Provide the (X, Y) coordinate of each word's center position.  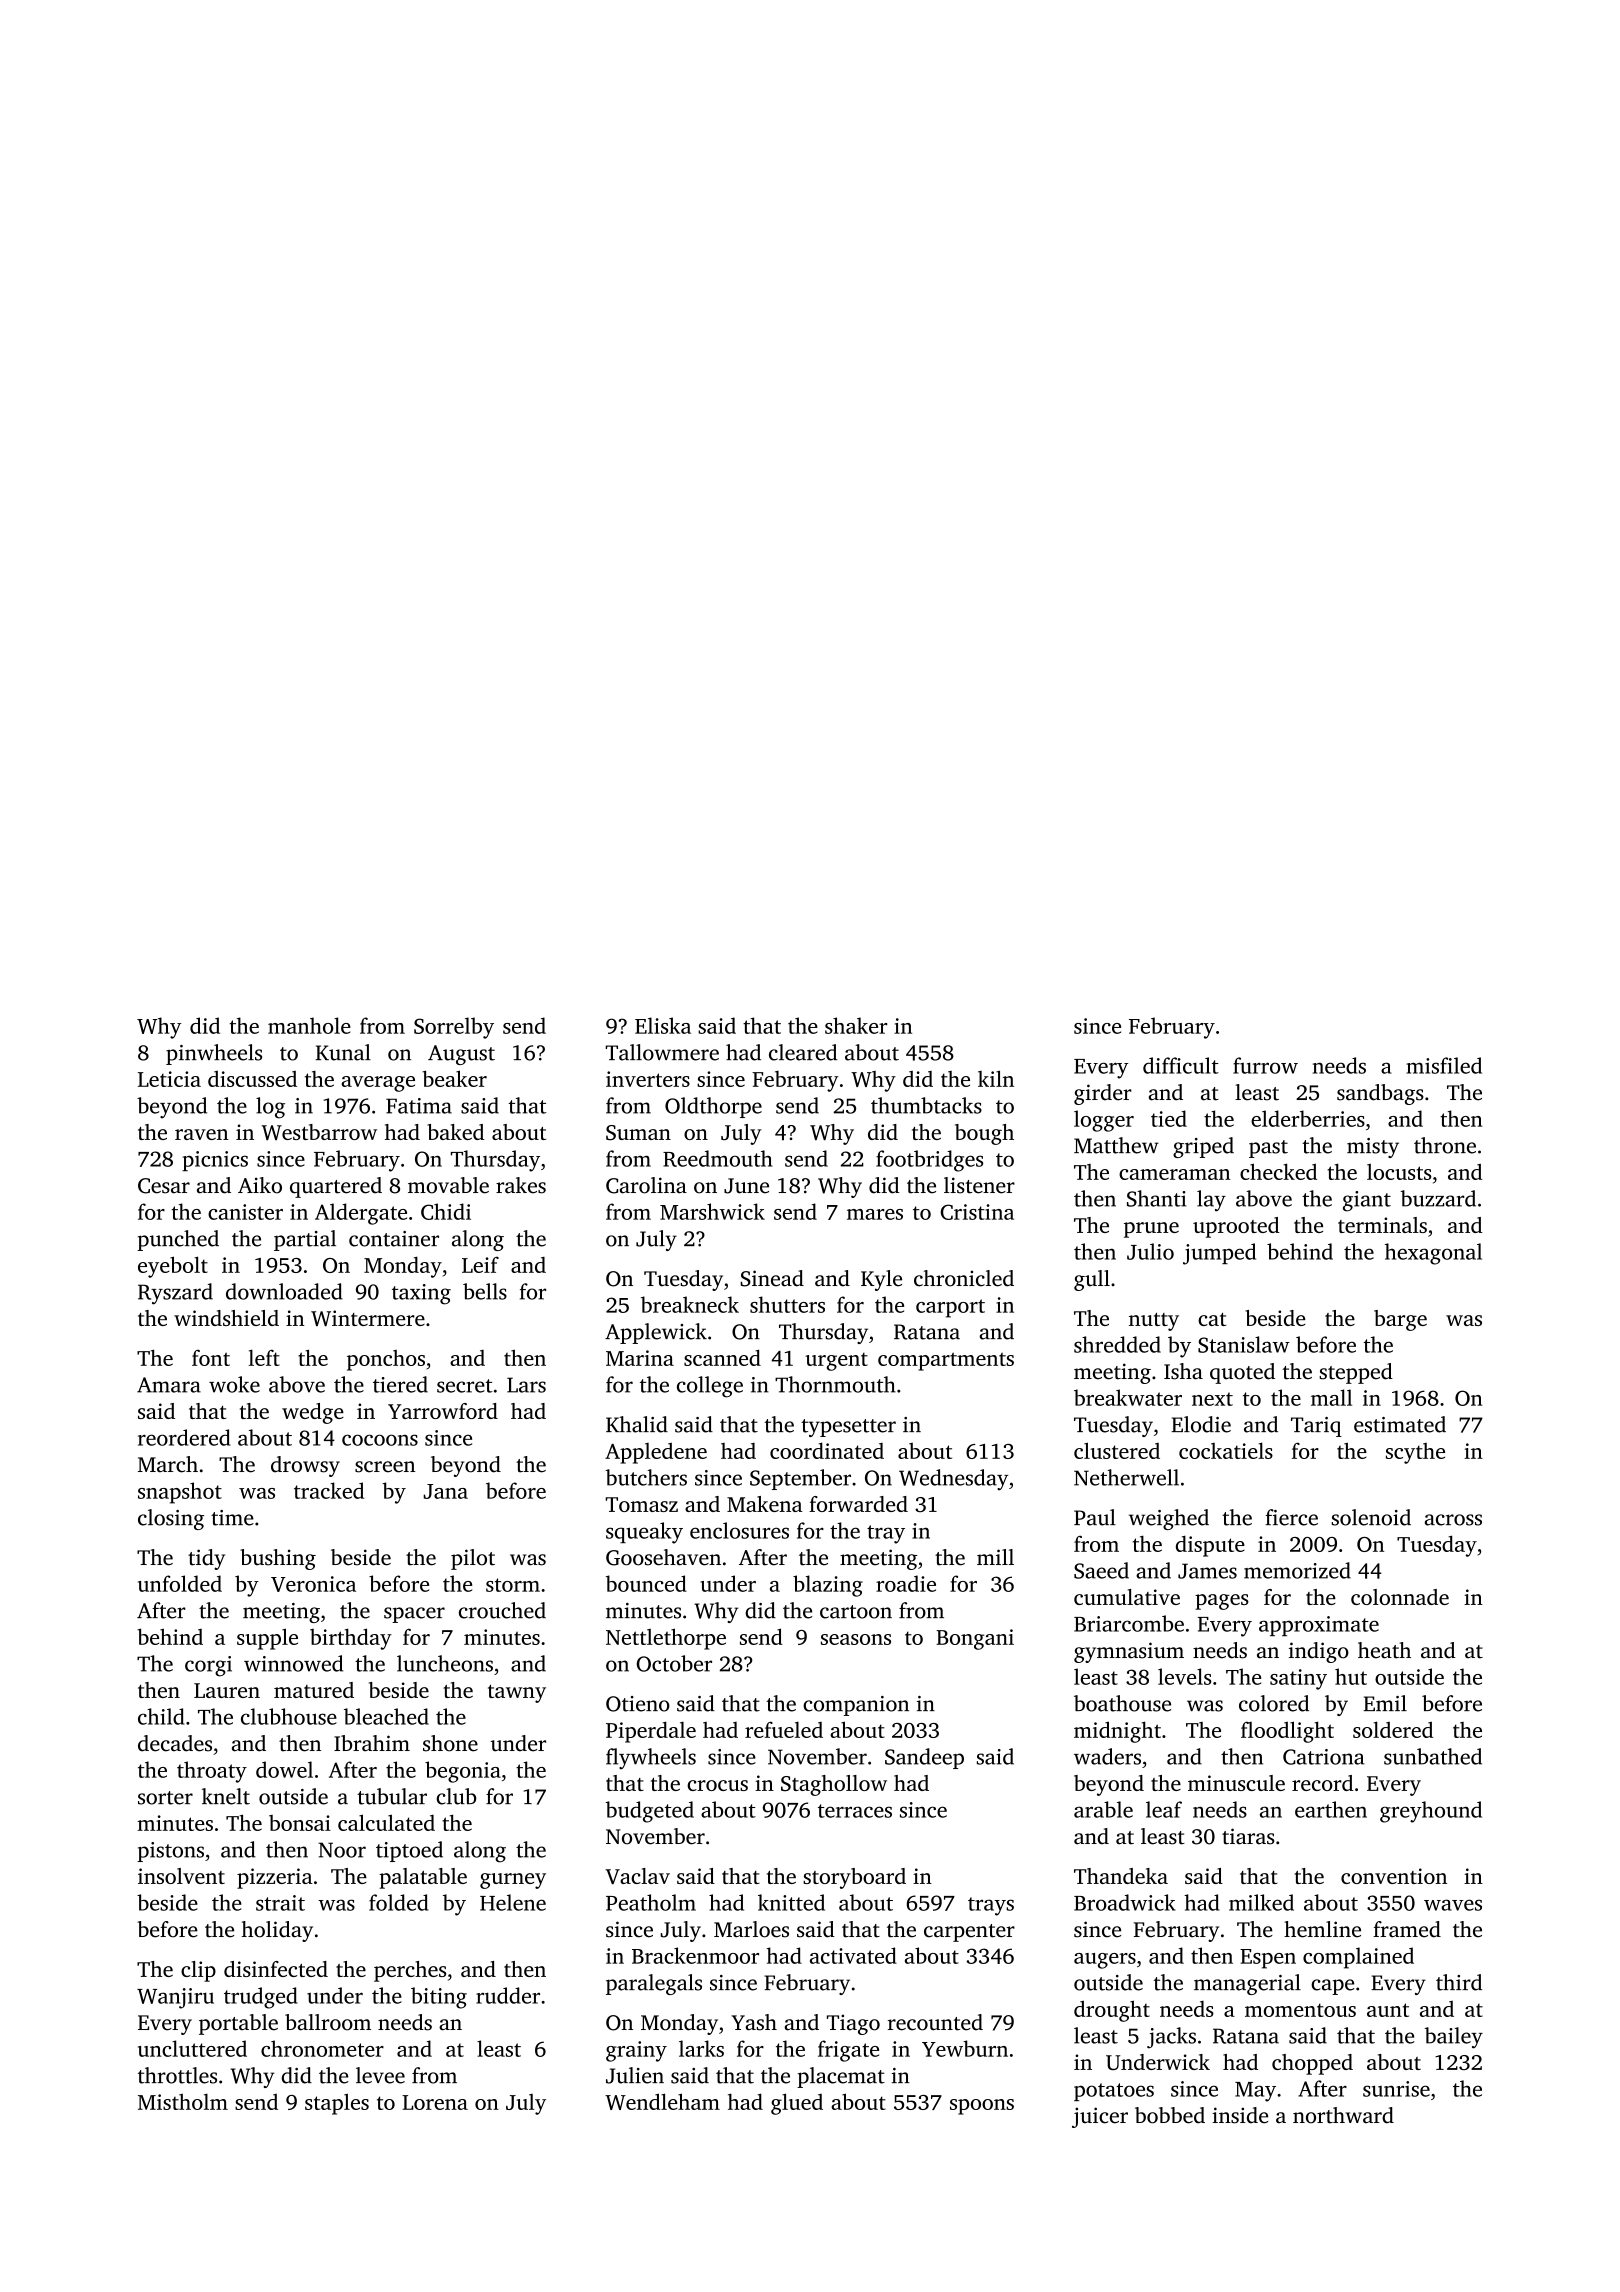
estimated (1400, 1424)
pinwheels (214, 1054)
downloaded (284, 1291)
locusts (1399, 1172)
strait (280, 1903)
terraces (855, 1811)
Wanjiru (175, 1998)
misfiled (1444, 1065)
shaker (856, 1025)
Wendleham (662, 2101)
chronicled (964, 1278)
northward (1343, 2115)
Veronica (313, 1584)
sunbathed (1433, 1756)
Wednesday (953, 1480)
